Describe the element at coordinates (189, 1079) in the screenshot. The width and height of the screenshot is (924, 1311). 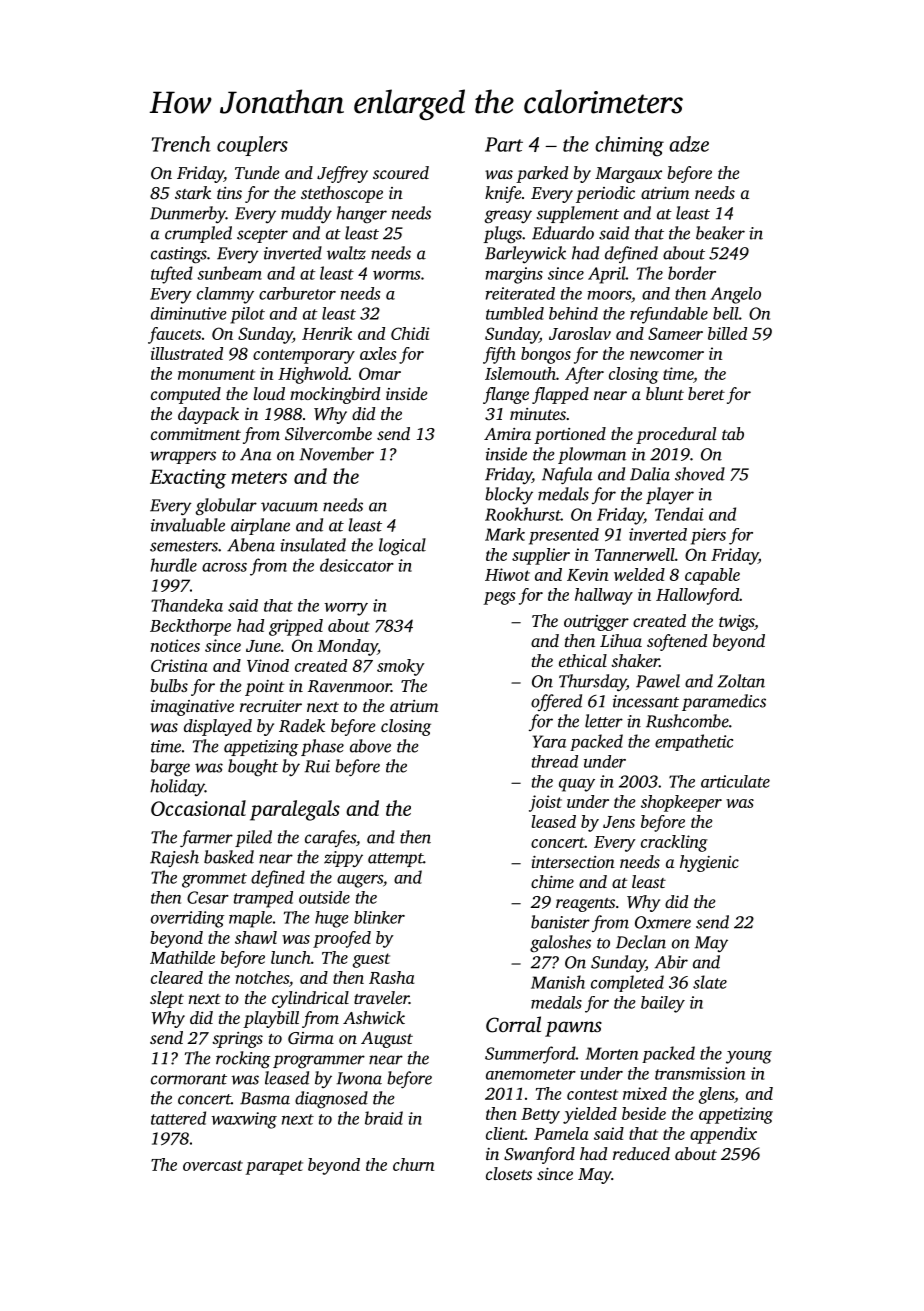
I see `cormorant` at that location.
